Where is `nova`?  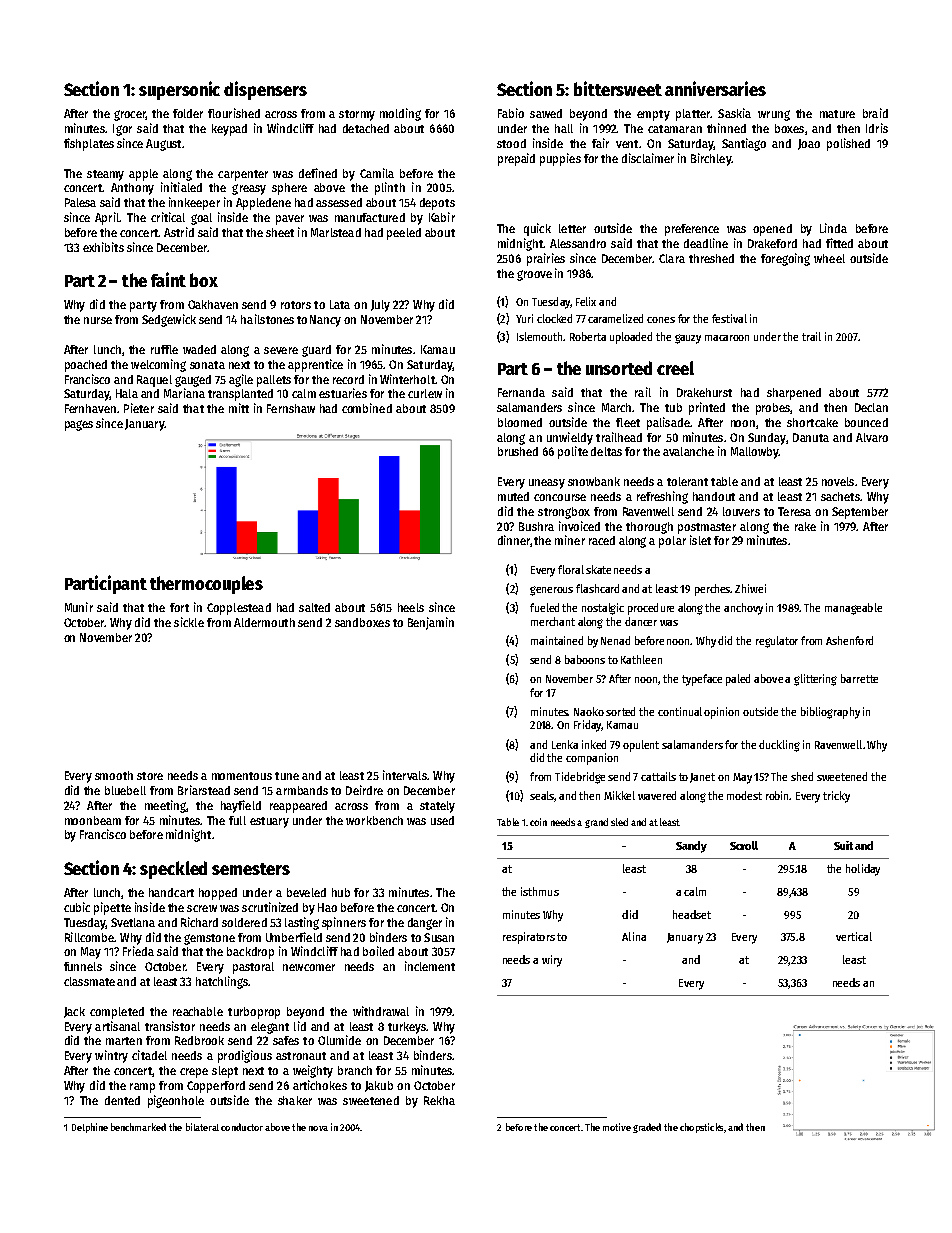
nova is located at coordinates (318, 1128).
